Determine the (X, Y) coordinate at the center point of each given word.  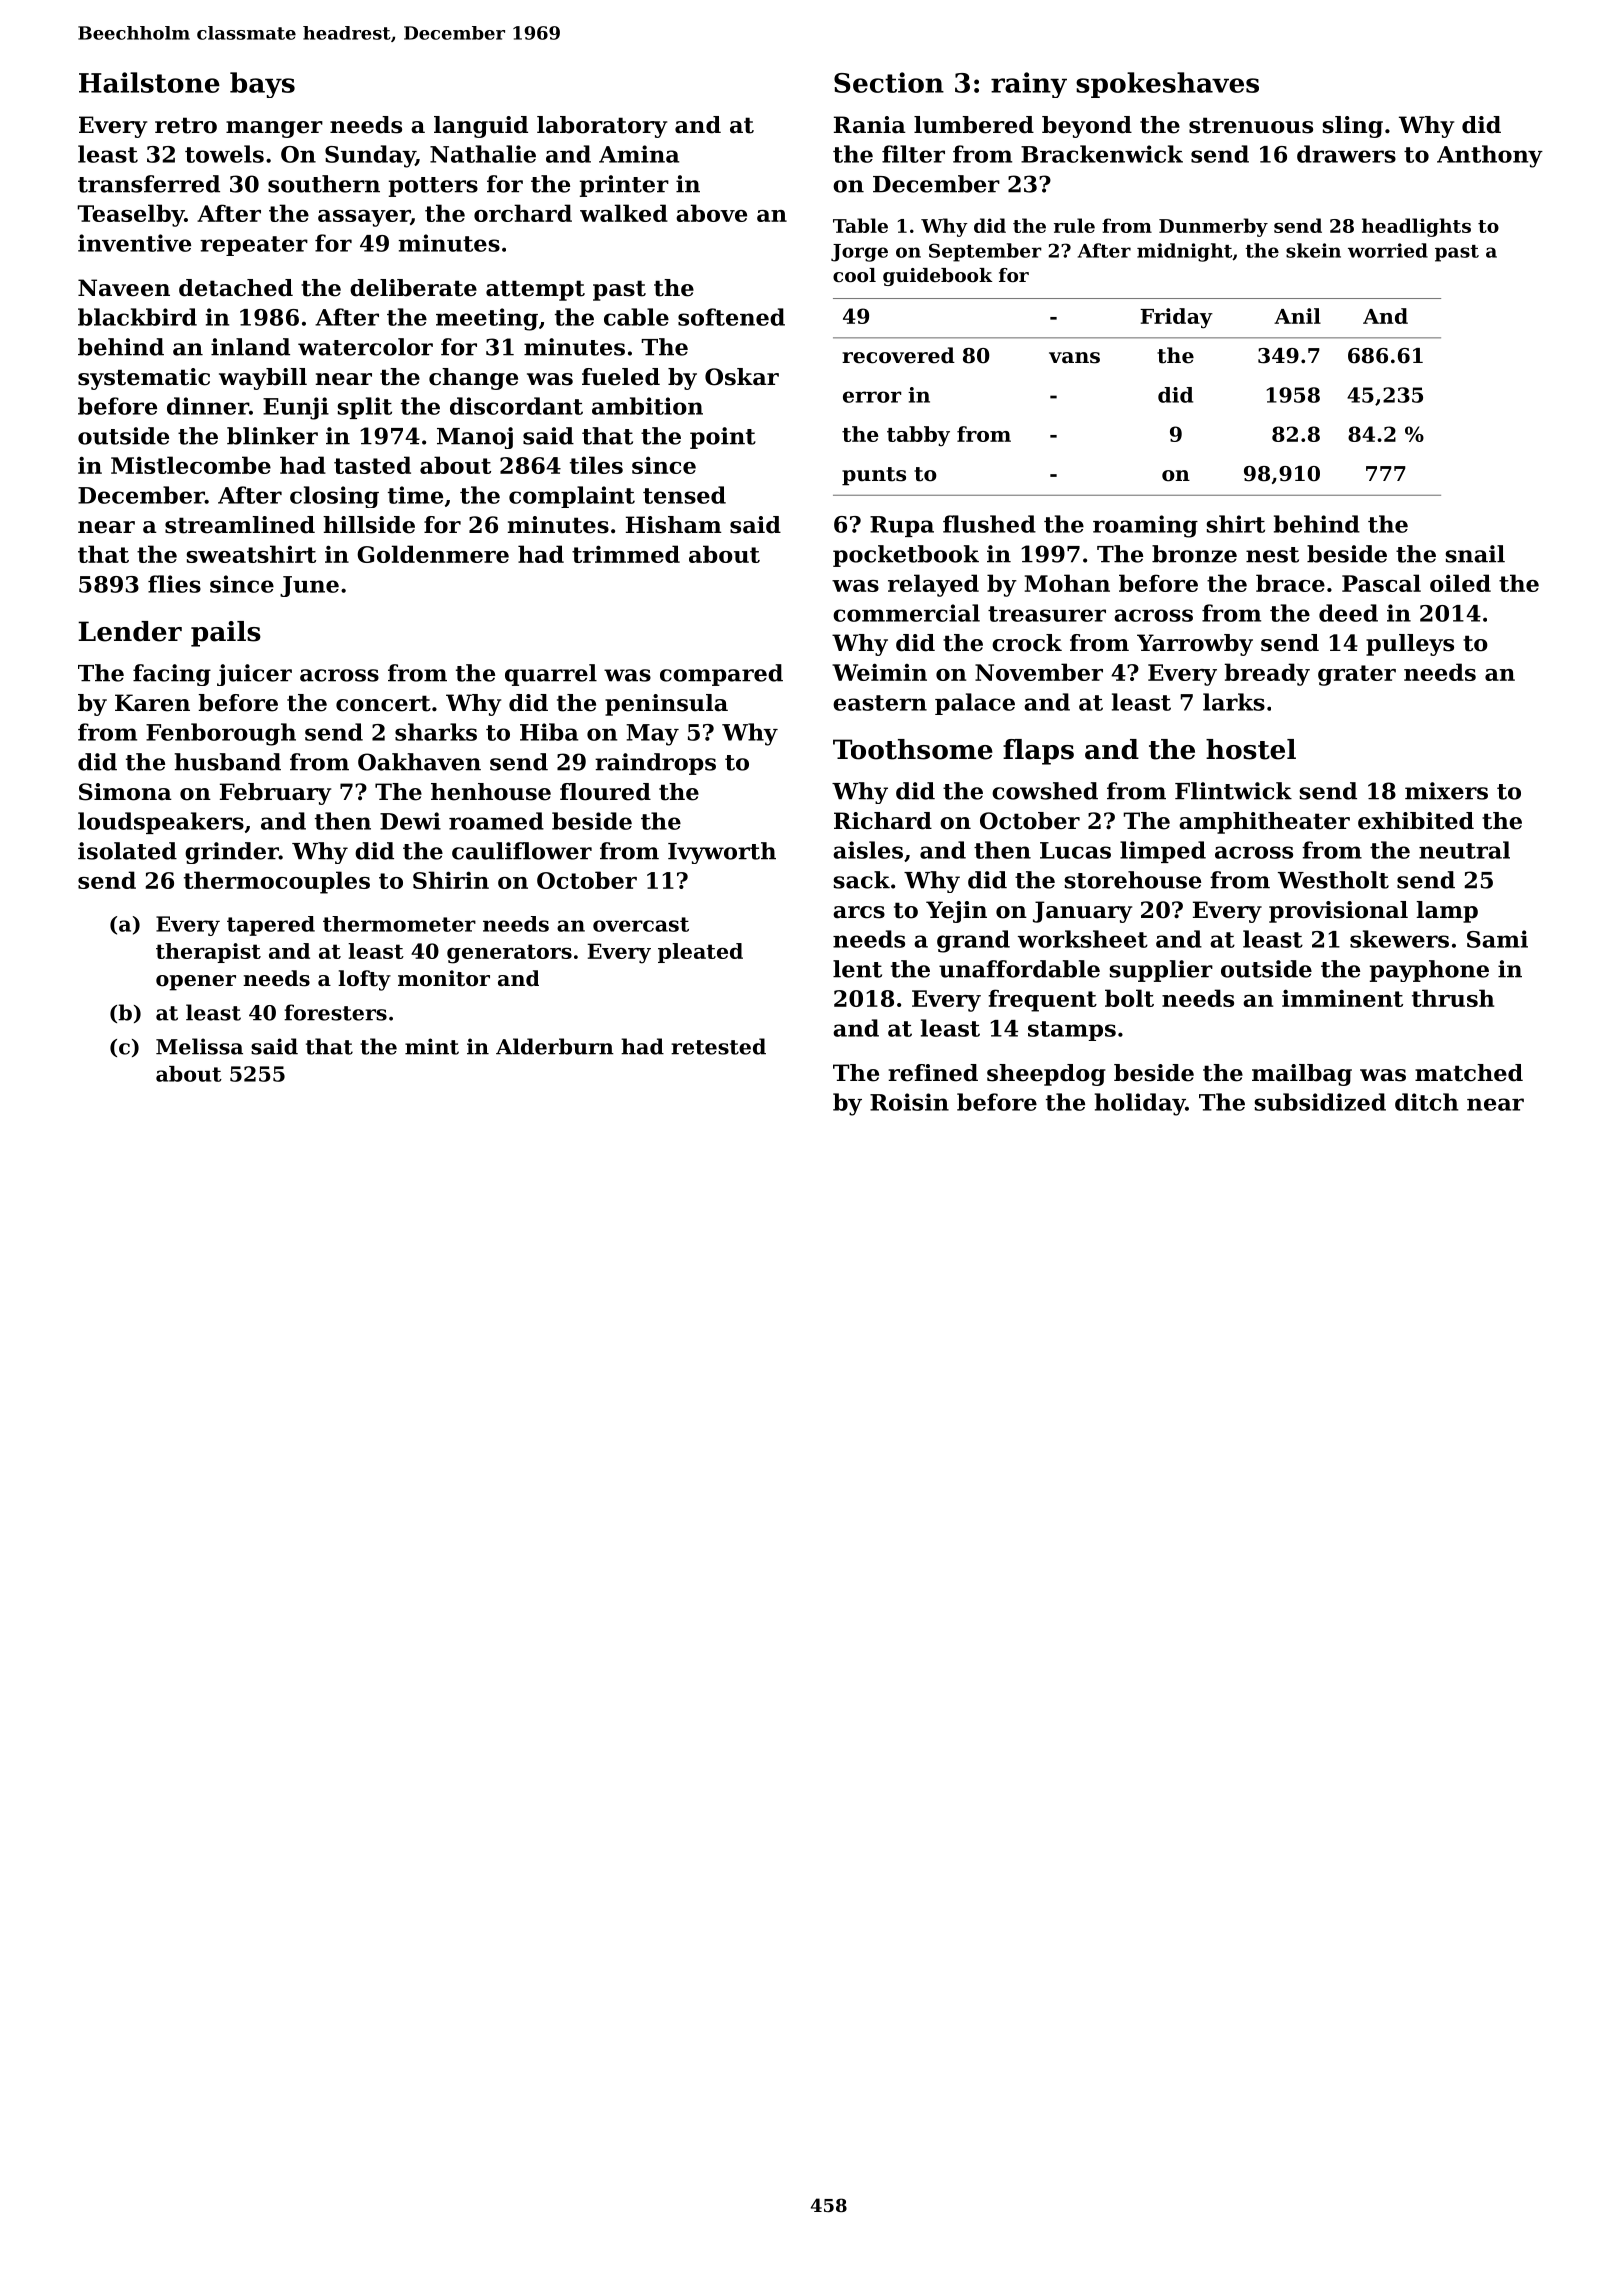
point (723, 438)
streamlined (240, 525)
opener (196, 983)
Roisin (909, 1102)
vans (1074, 358)
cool (854, 275)
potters (433, 187)
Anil (1297, 316)
